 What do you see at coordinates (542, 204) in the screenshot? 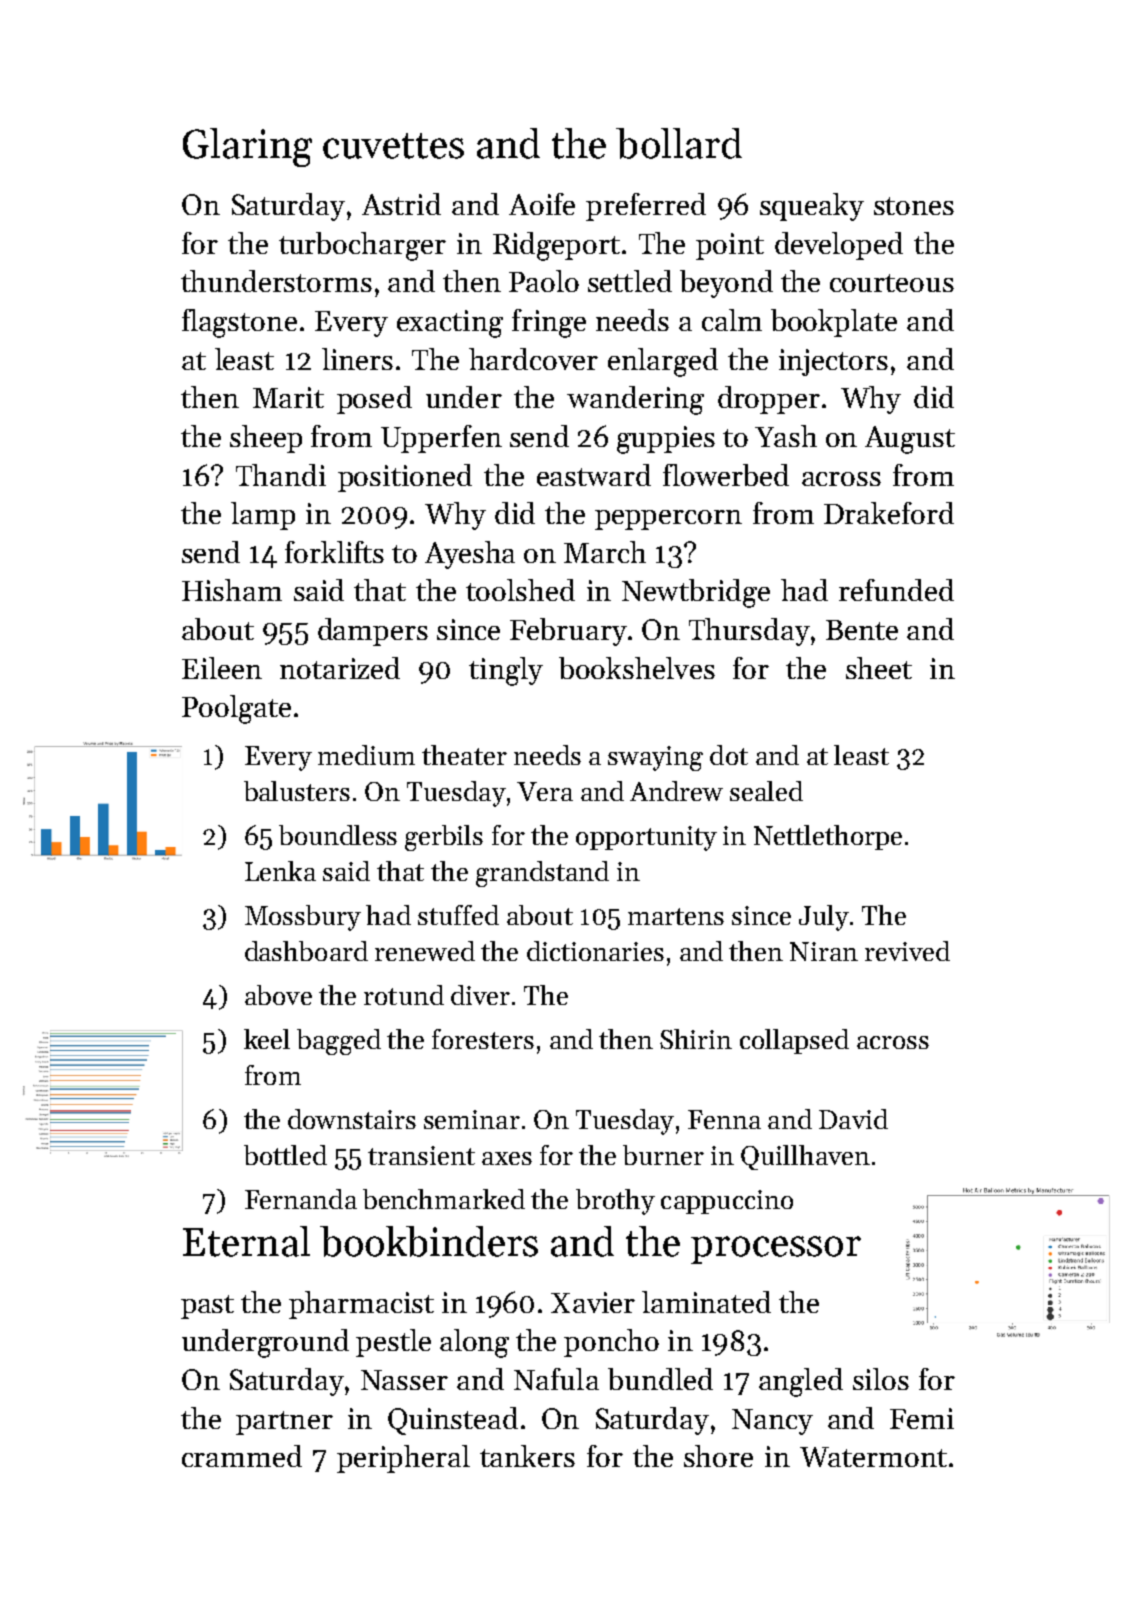
I see `Aoife` at bounding box center [542, 204].
